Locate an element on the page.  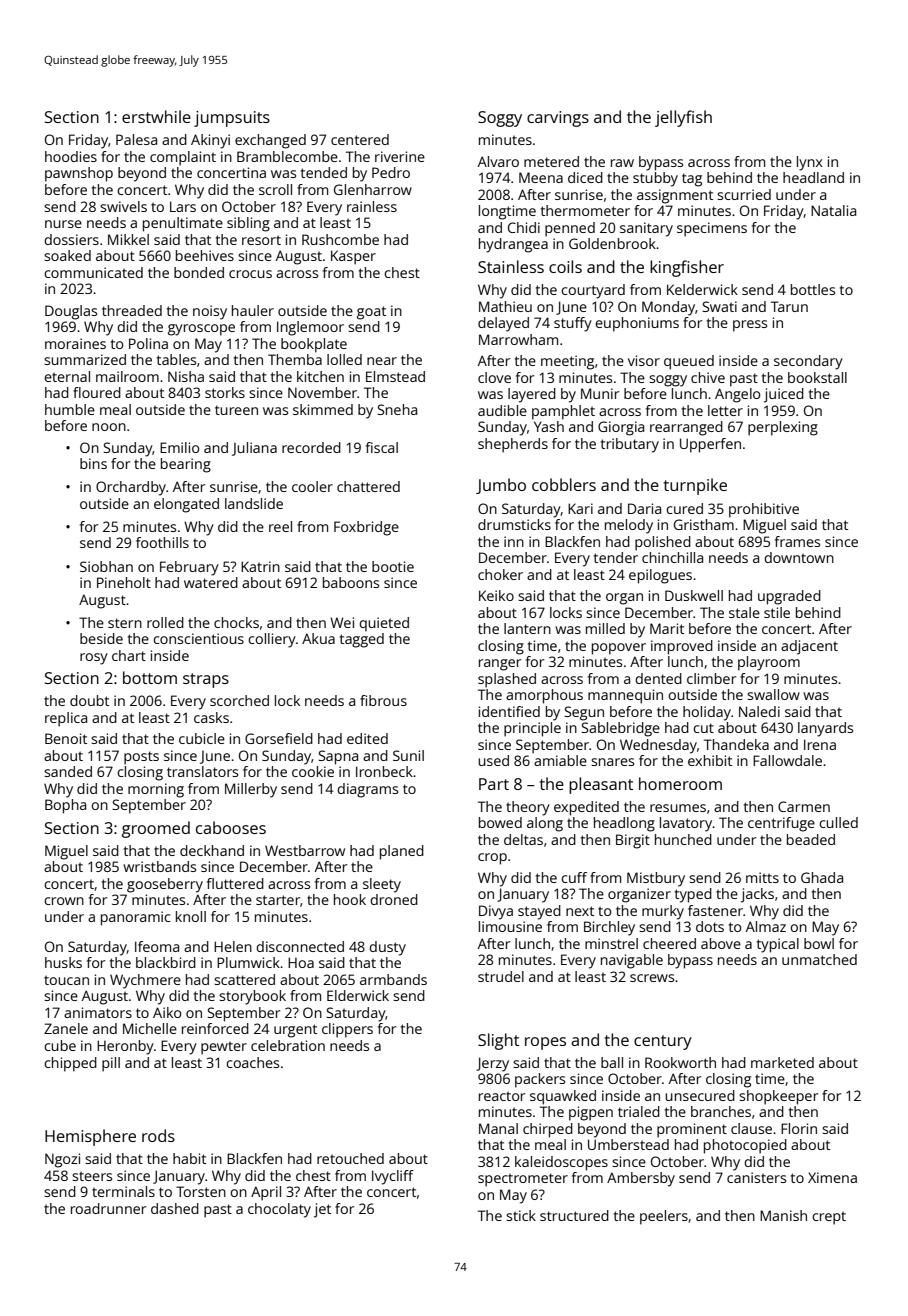
fluttered is located at coordinates (235, 883).
